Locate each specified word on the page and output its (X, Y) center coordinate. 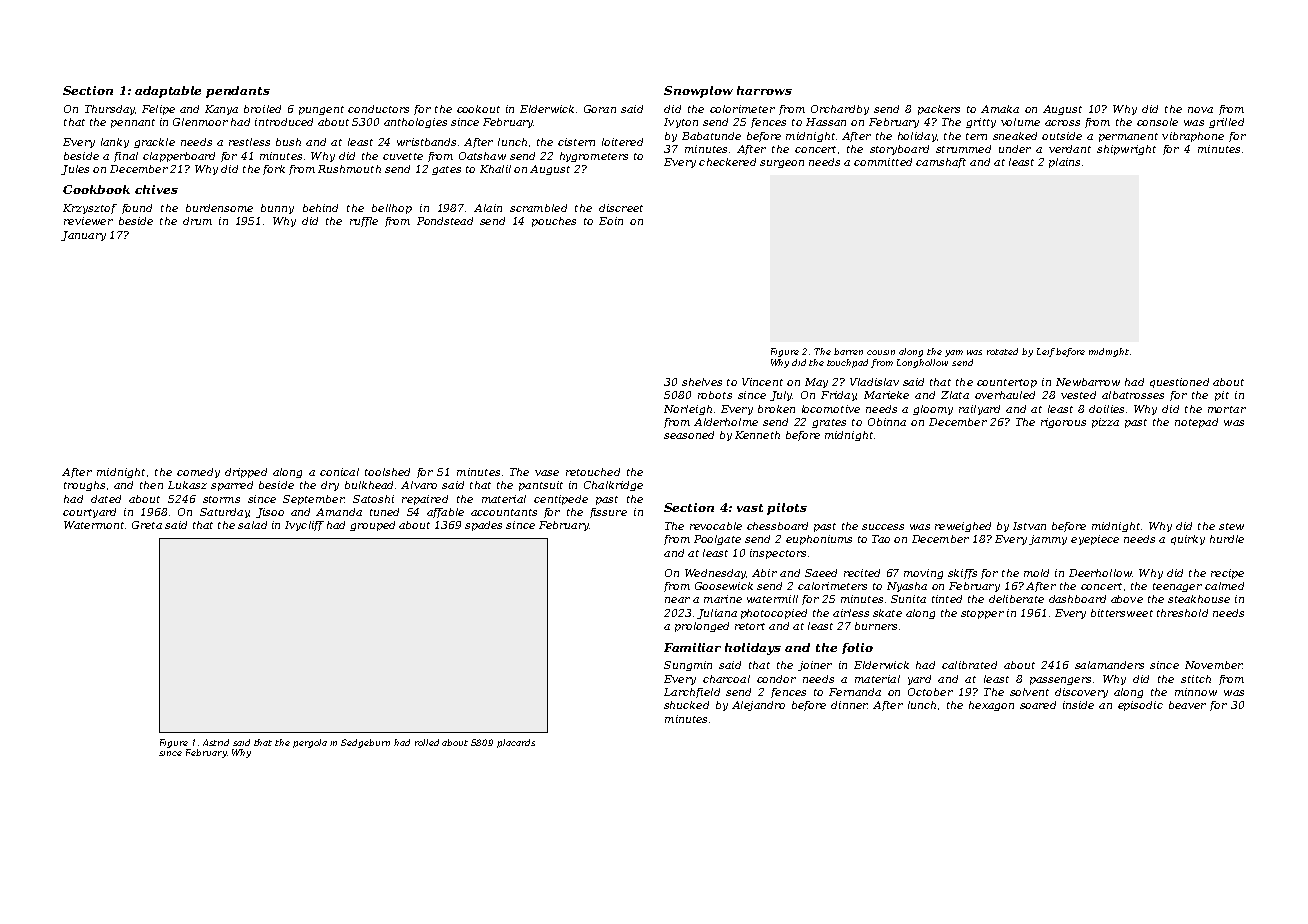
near (677, 600)
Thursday (110, 110)
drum (197, 221)
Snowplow (698, 92)
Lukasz (187, 485)
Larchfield (692, 693)
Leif (1046, 352)
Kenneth (757, 435)
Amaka (1000, 109)
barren (848, 351)
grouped (372, 526)
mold (1036, 573)
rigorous (1063, 423)
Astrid (216, 742)
